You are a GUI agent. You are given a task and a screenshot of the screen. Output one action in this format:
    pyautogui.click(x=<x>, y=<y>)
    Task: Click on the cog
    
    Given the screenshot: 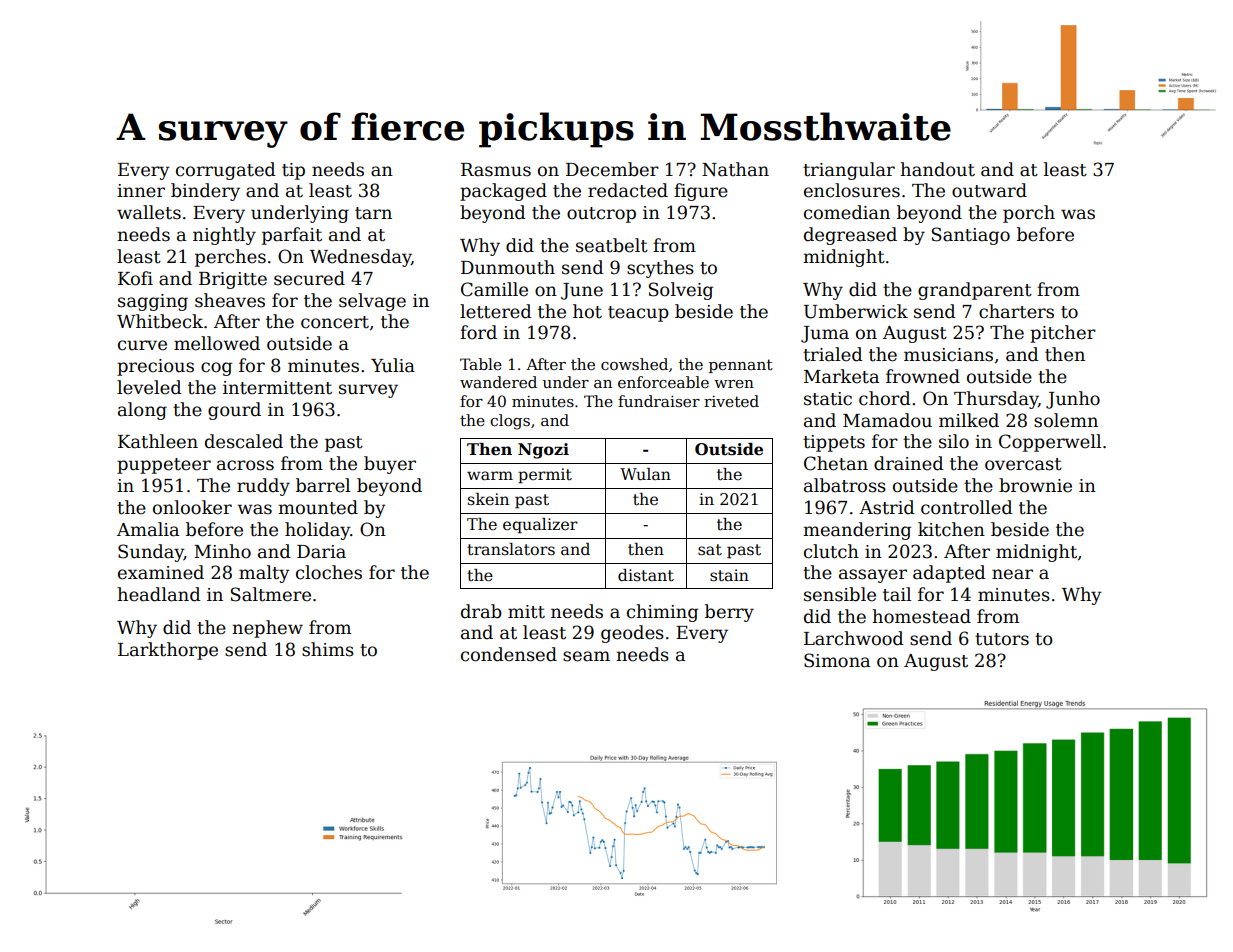 What is the action you would take?
    pyautogui.click(x=216, y=369)
